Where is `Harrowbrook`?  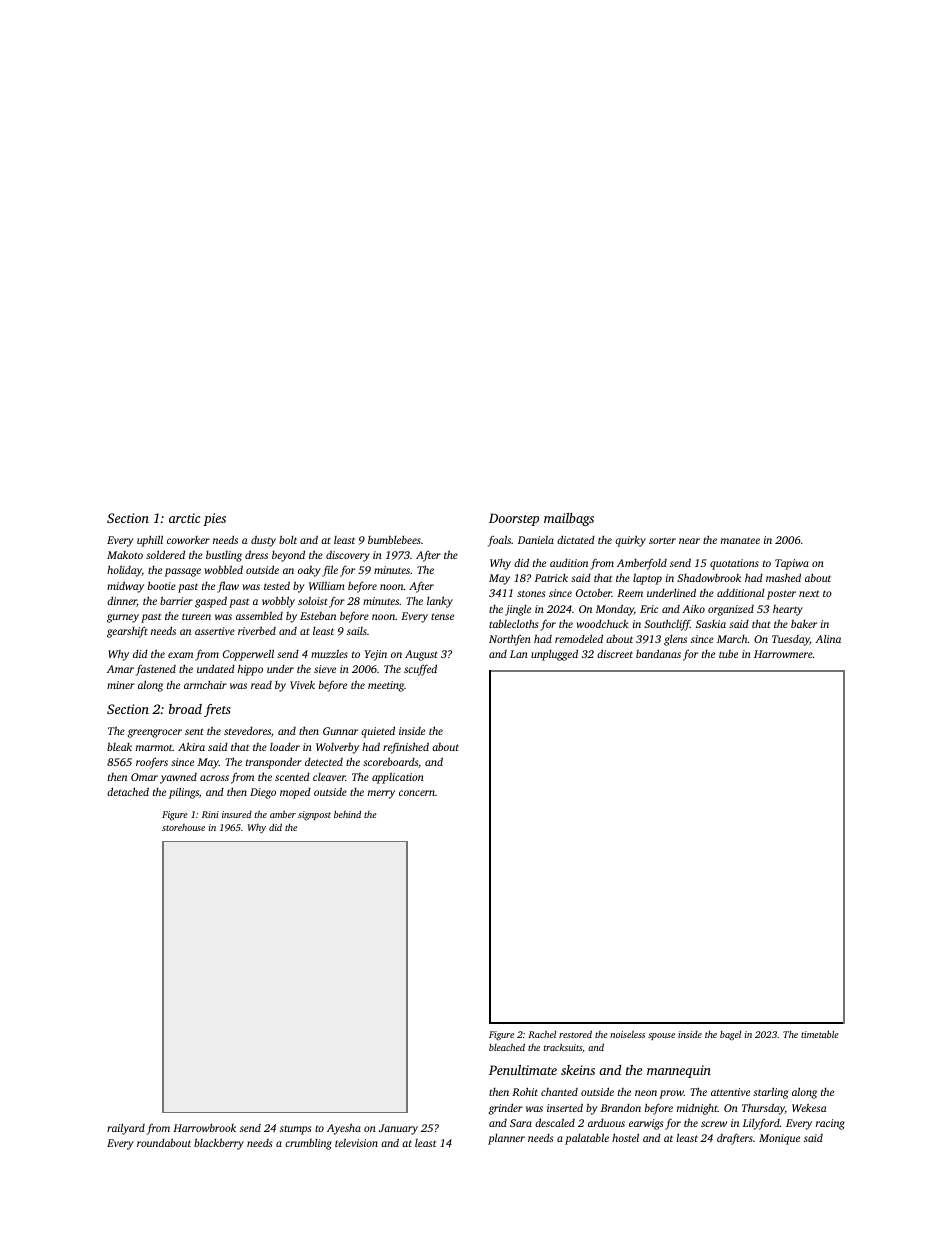 Harrowbrook is located at coordinates (204, 1127).
